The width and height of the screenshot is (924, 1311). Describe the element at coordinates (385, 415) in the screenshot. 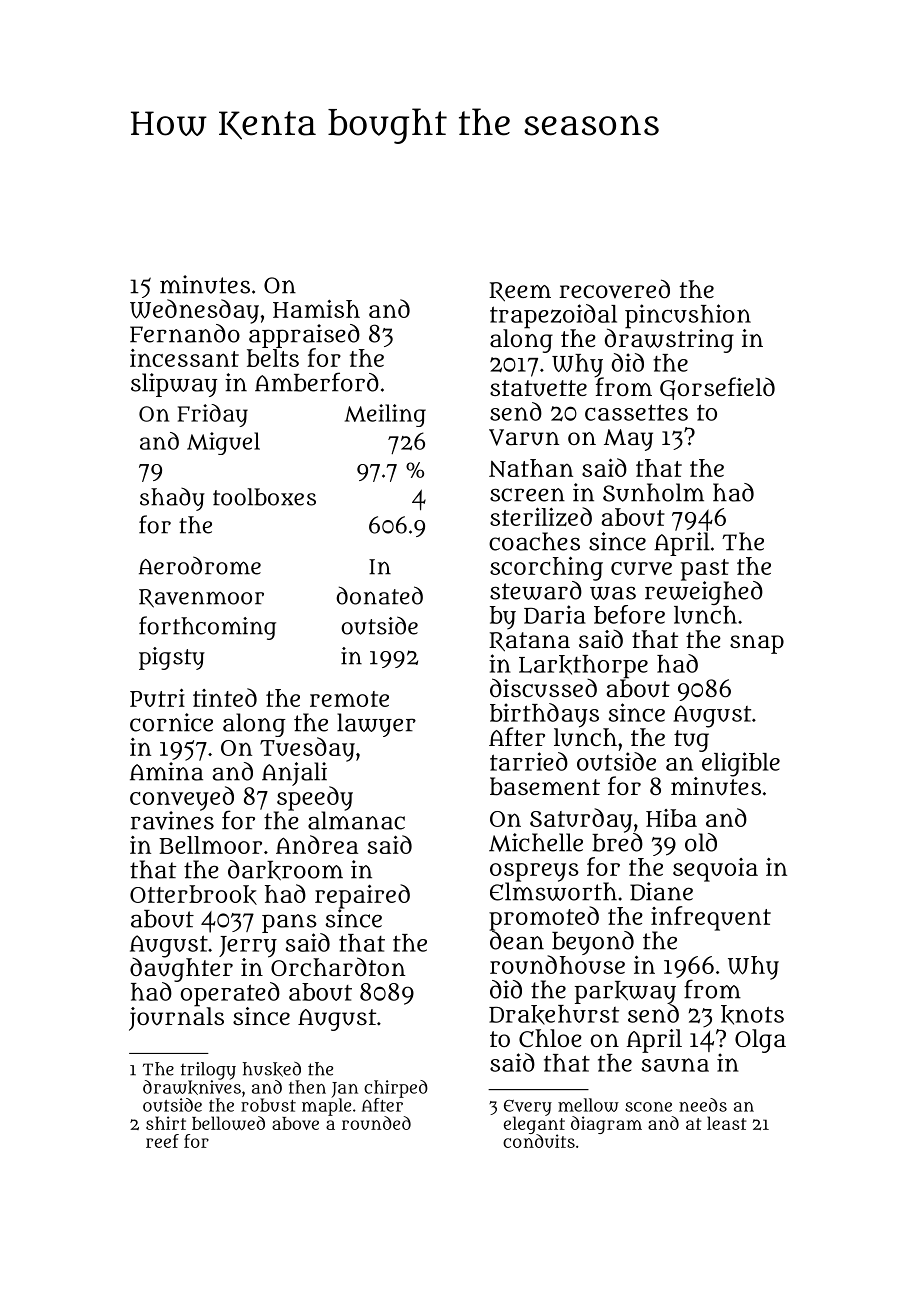

I see `Meiling` at that location.
